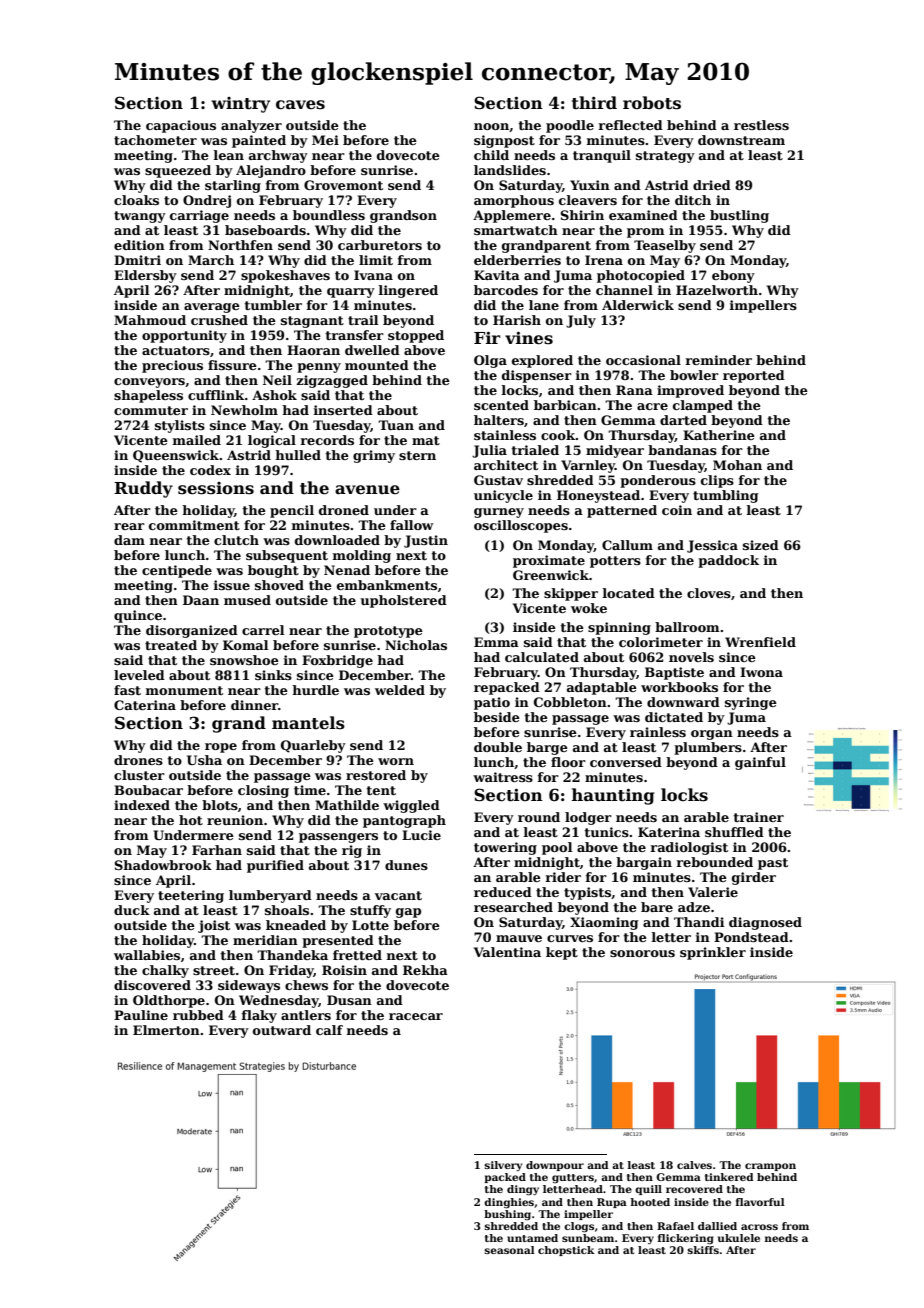 The height and width of the image is (1308, 924). What do you see at coordinates (417, 455) in the image?
I see `stern` at bounding box center [417, 455].
